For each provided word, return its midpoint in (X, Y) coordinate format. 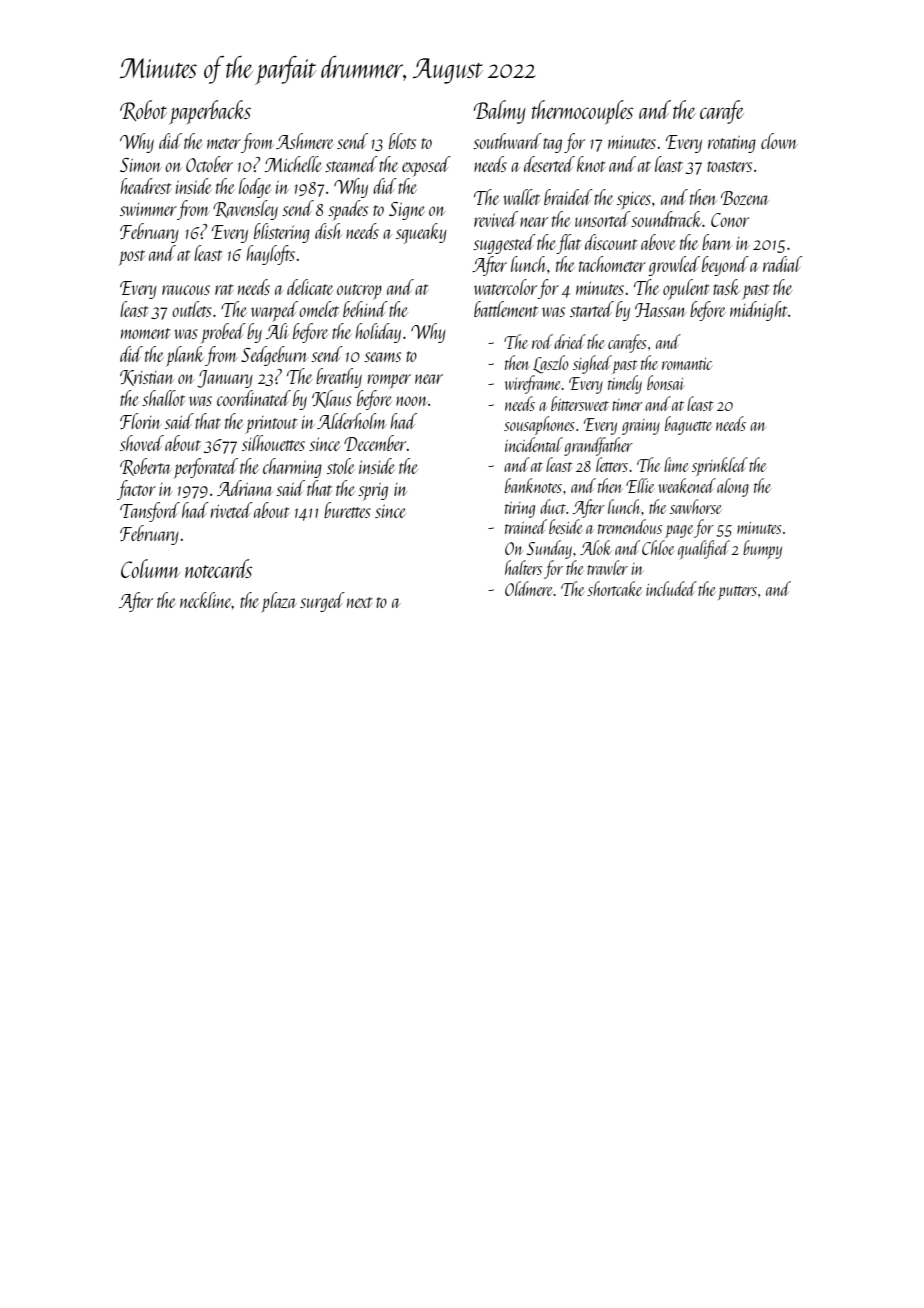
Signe (407, 211)
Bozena (745, 198)
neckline (206, 600)
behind (365, 309)
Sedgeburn (274, 356)
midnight (759, 311)
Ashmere (305, 141)
